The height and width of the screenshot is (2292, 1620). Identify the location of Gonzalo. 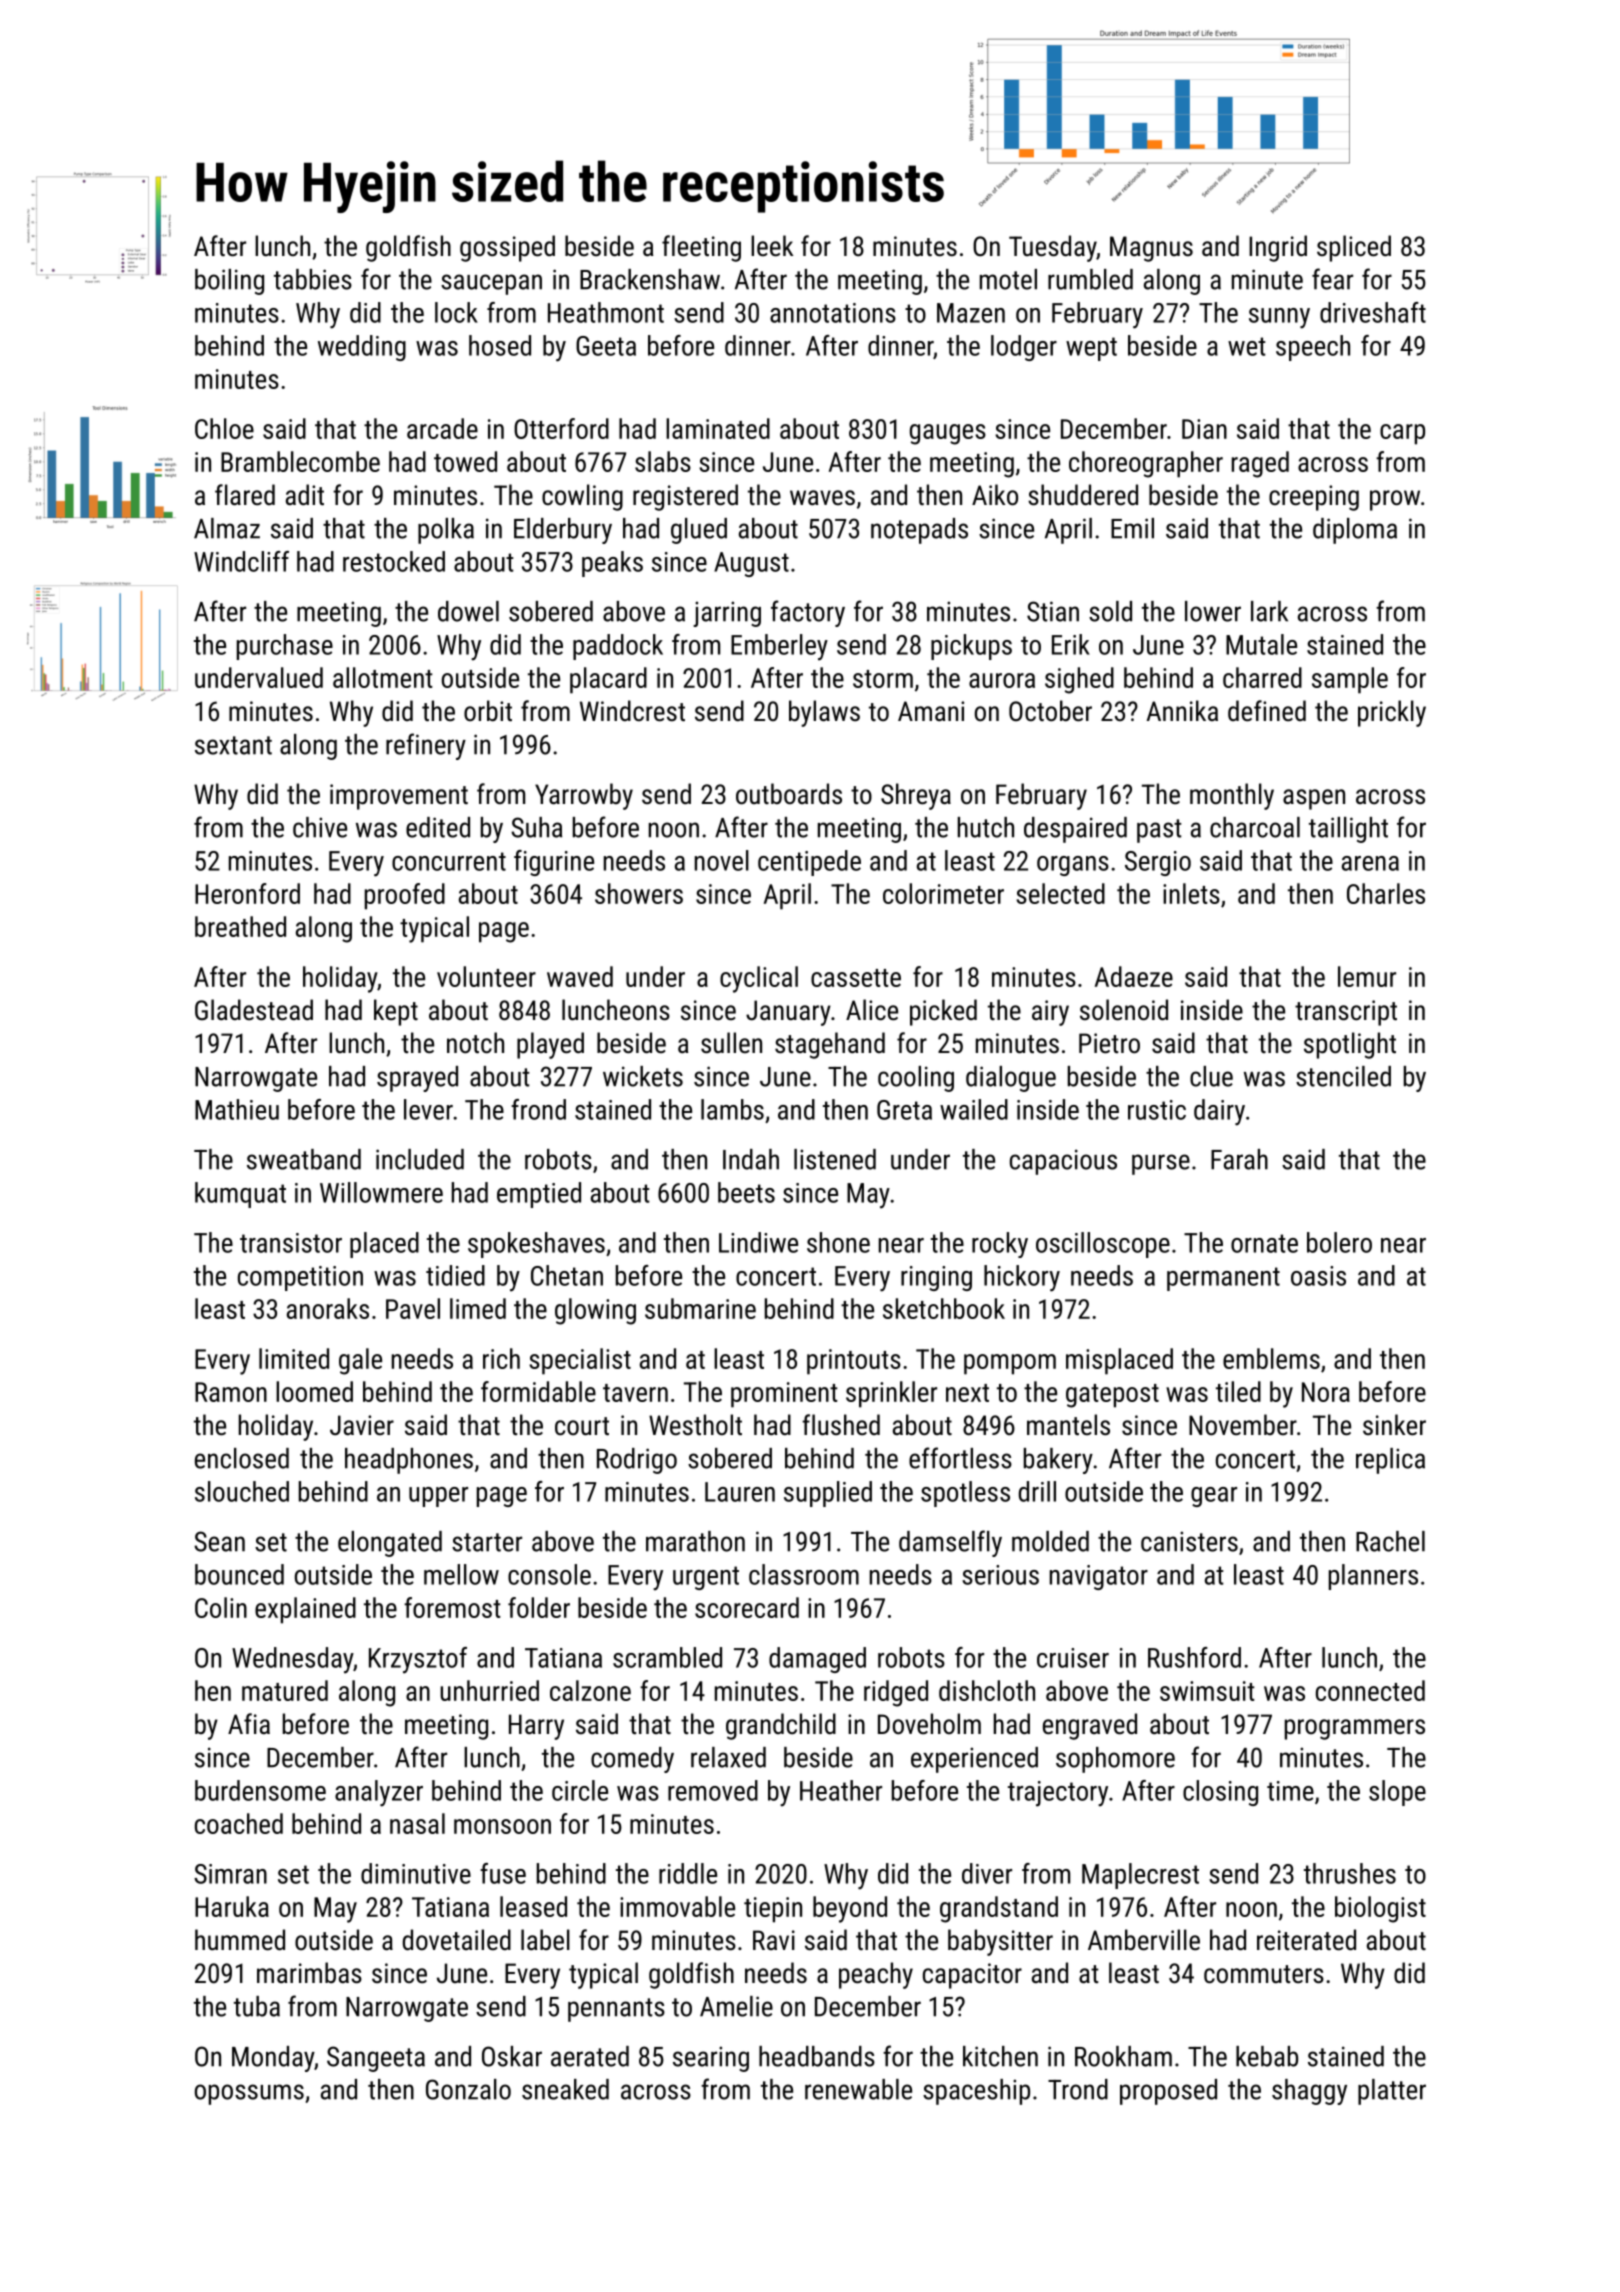
(468, 2089).
